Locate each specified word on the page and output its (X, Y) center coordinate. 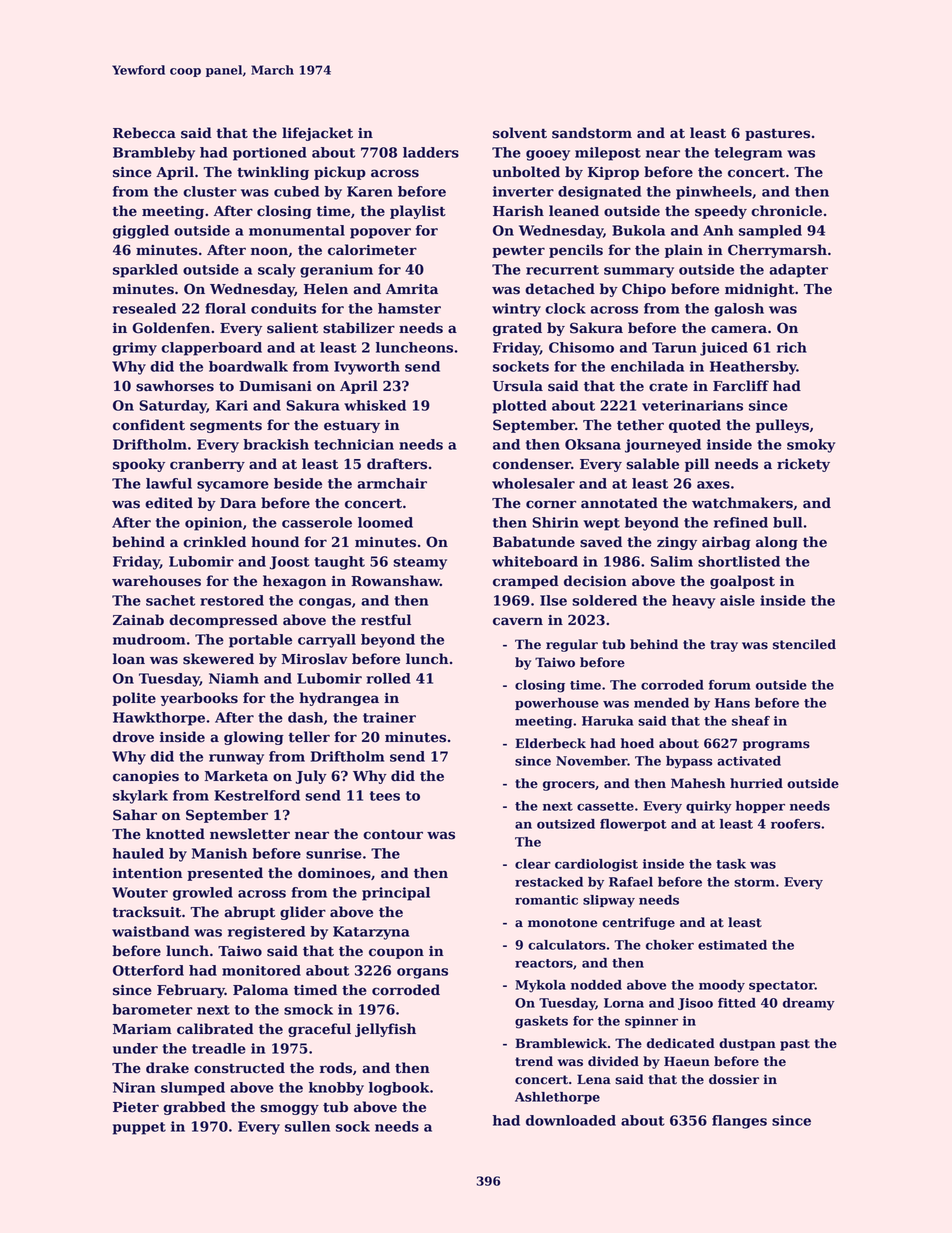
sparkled (145, 271)
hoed (637, 743)
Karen (370, 191)
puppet (139, 1128)
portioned (270, 154)
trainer (389, 717)
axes (713, 485)
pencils (576, 251)
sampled (770, 232)
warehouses (156, 581)
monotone (562, 923)
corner (551, 504)
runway (236, 759)
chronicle (786, 211)
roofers (795, 824)
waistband (150, 931)
